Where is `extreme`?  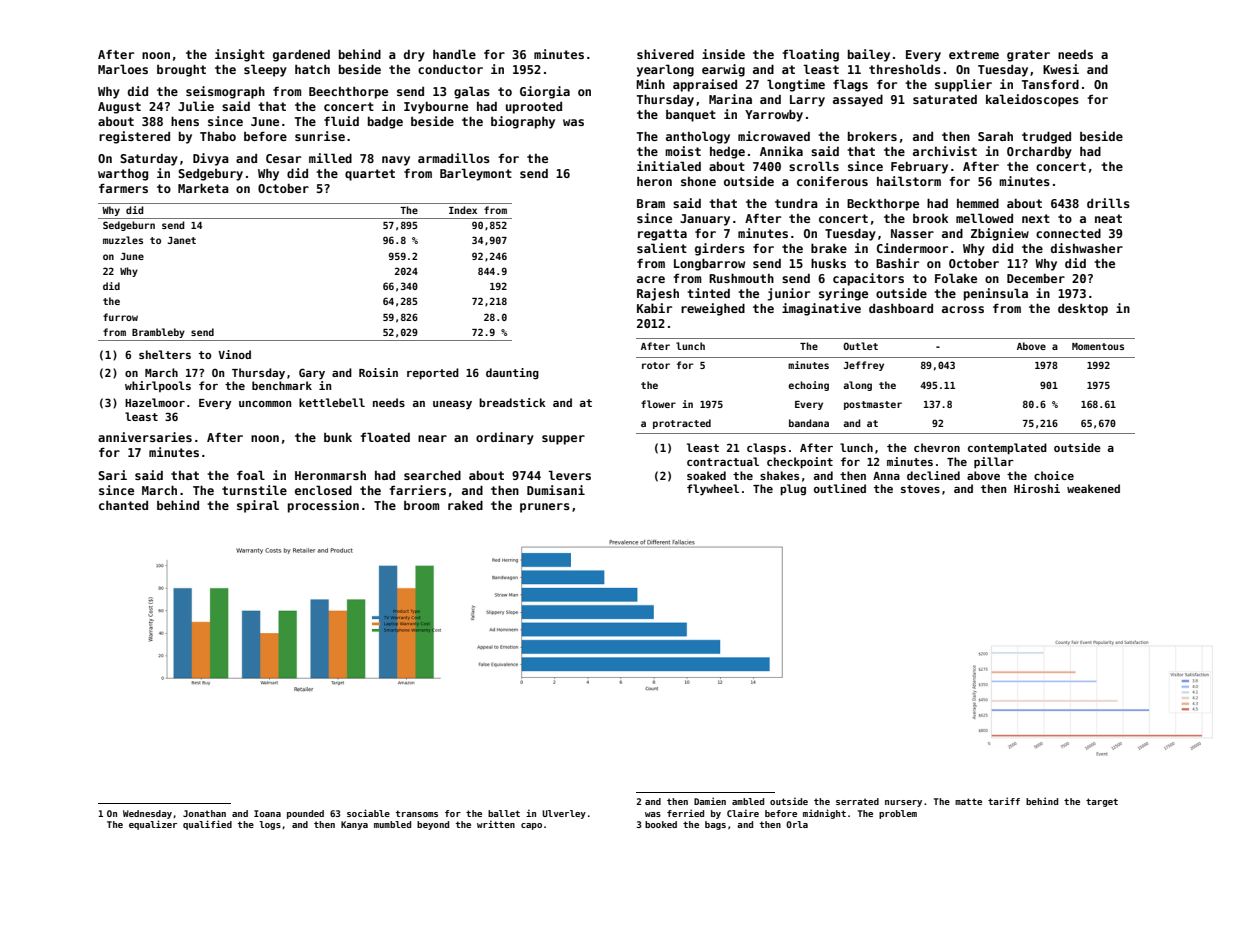 extreme is located at coordinates (974, 54).
